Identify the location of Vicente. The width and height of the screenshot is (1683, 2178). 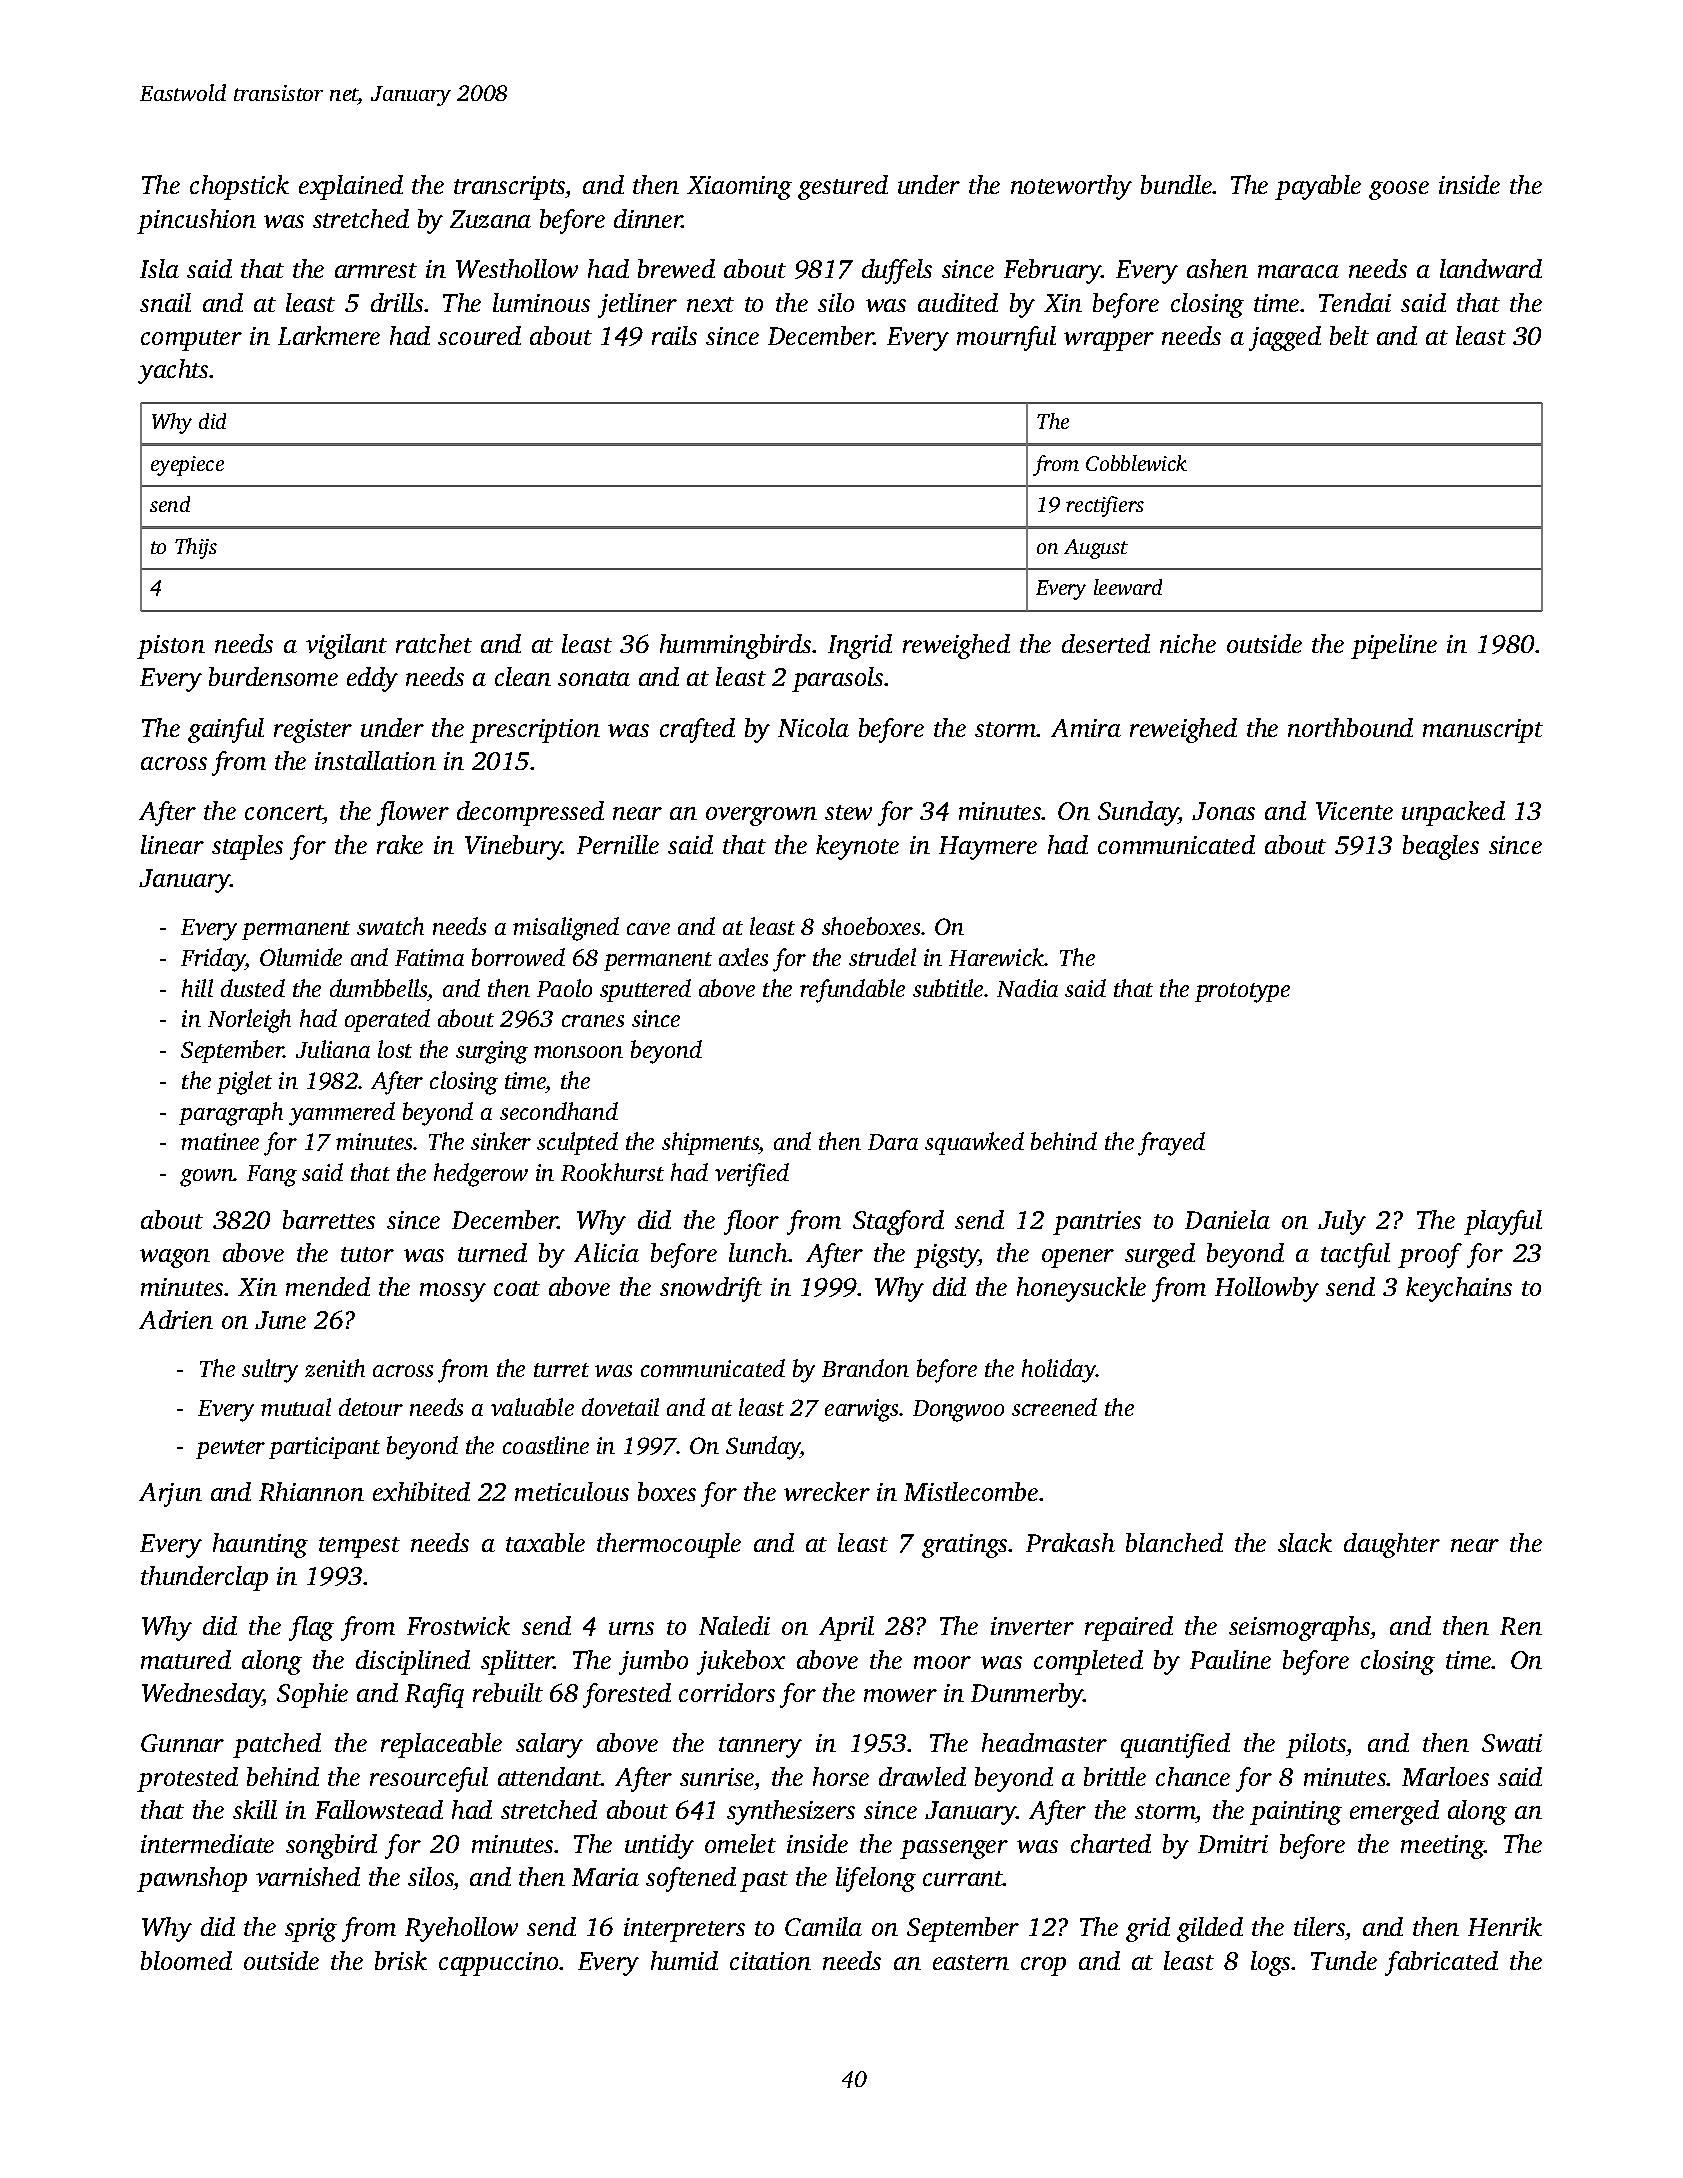
(1354, 811).
